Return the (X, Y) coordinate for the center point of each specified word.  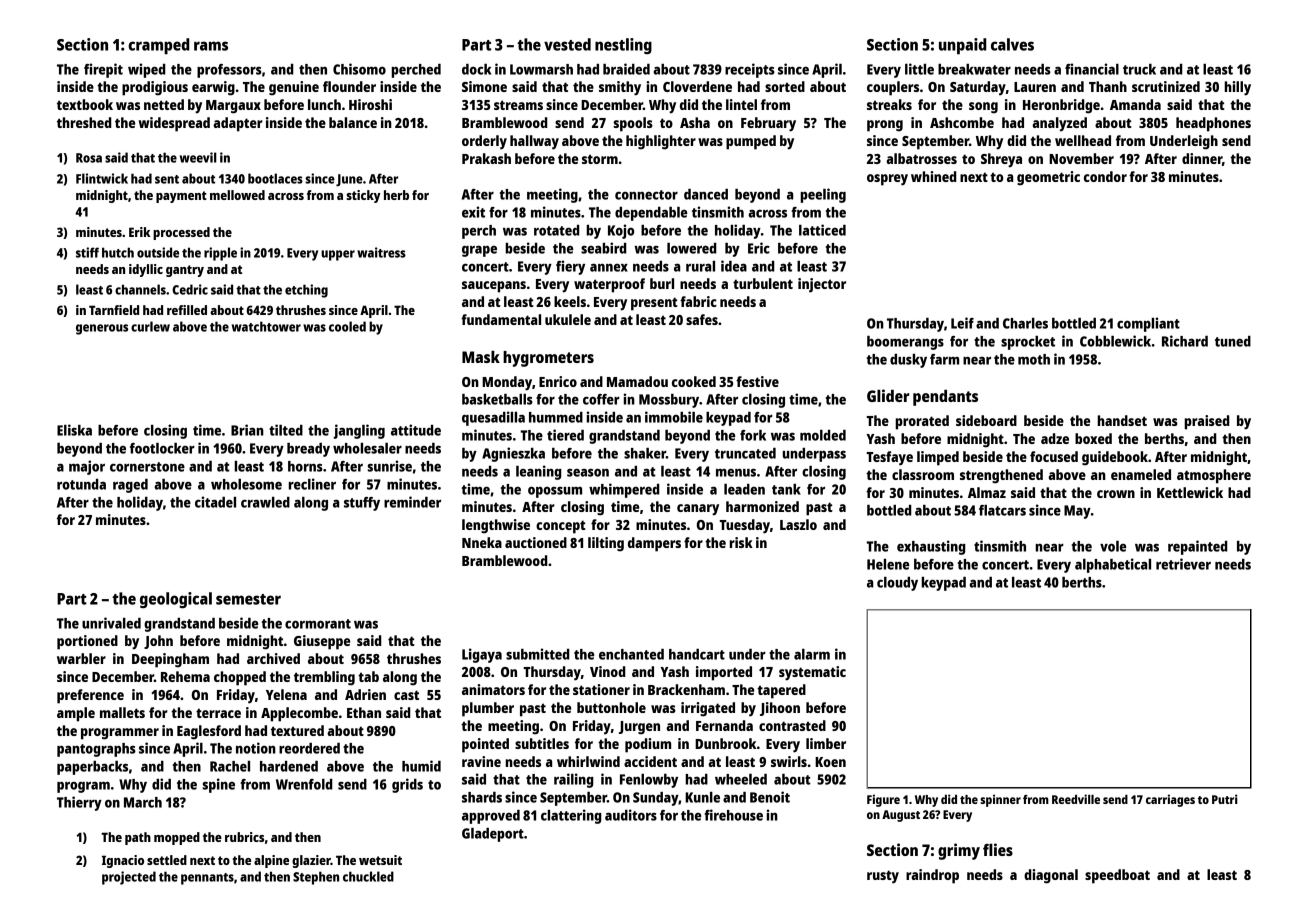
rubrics (244, 837)
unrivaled (111, 623)
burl (662, 283)
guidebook (1115, 458)
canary (698, 510)
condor (1105, 176)
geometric (1048, 178)
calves (1012, 44)
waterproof (609, 285)
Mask (481, 357)
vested (567, 44)
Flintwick (102, 178)
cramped (158, 46)
